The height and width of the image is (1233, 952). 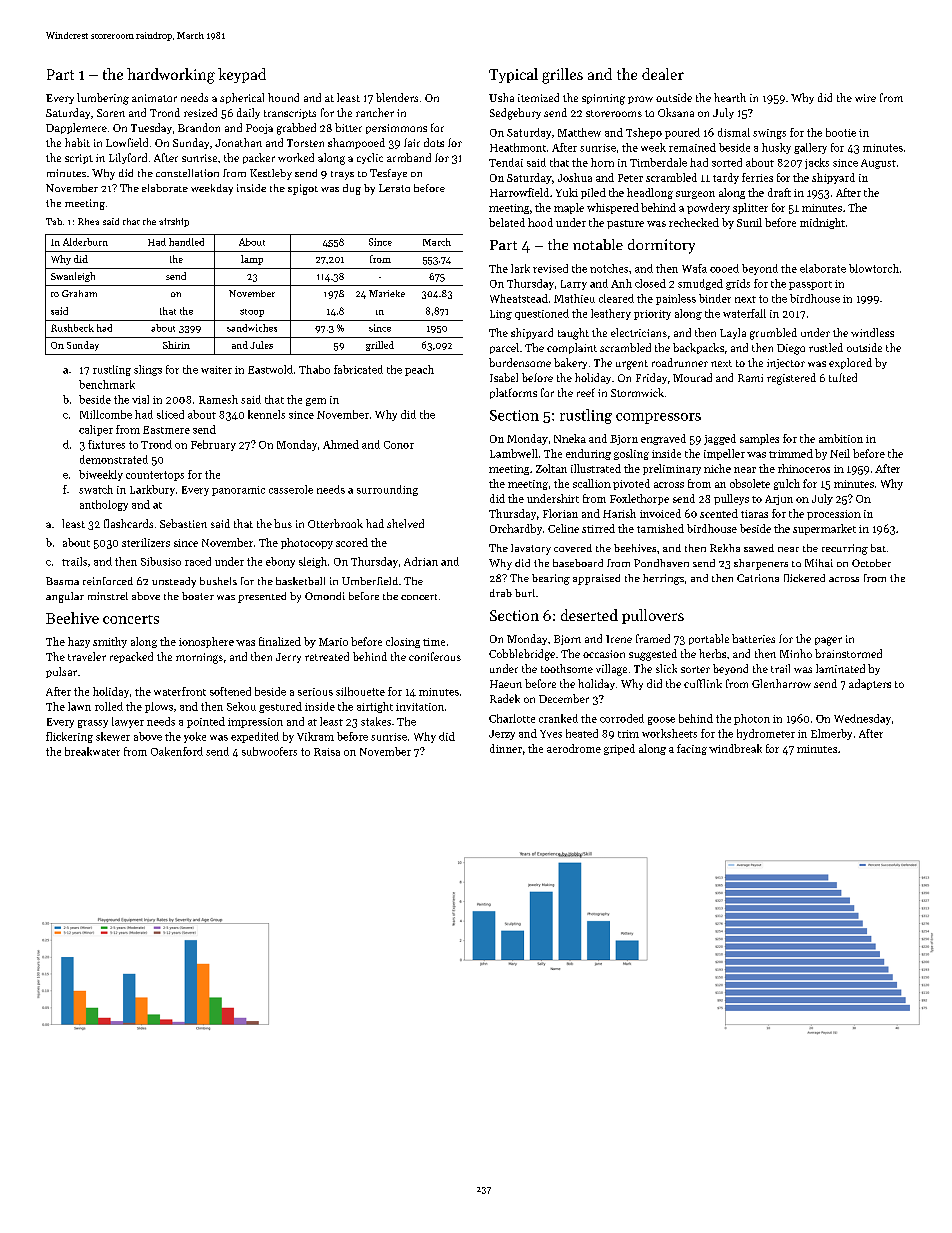 What do you see at coordinates (174, 582) in the image?
I see `unsteady` at bounding box center [174, 582].
